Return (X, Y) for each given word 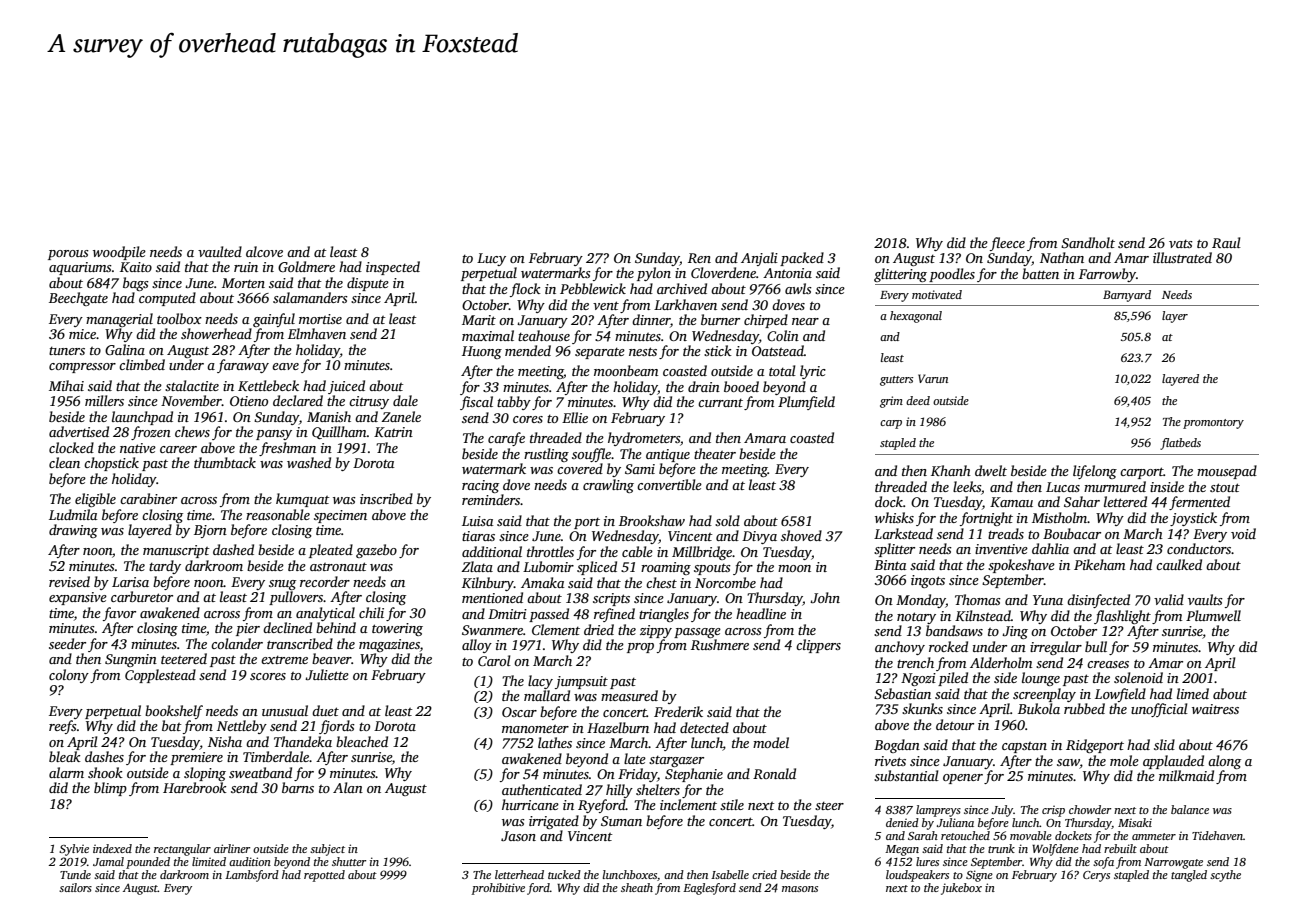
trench (915, 662)
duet (325, 710)
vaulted (220, 251)
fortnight (986, 519)
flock (525, 290)
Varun (933, 378)
